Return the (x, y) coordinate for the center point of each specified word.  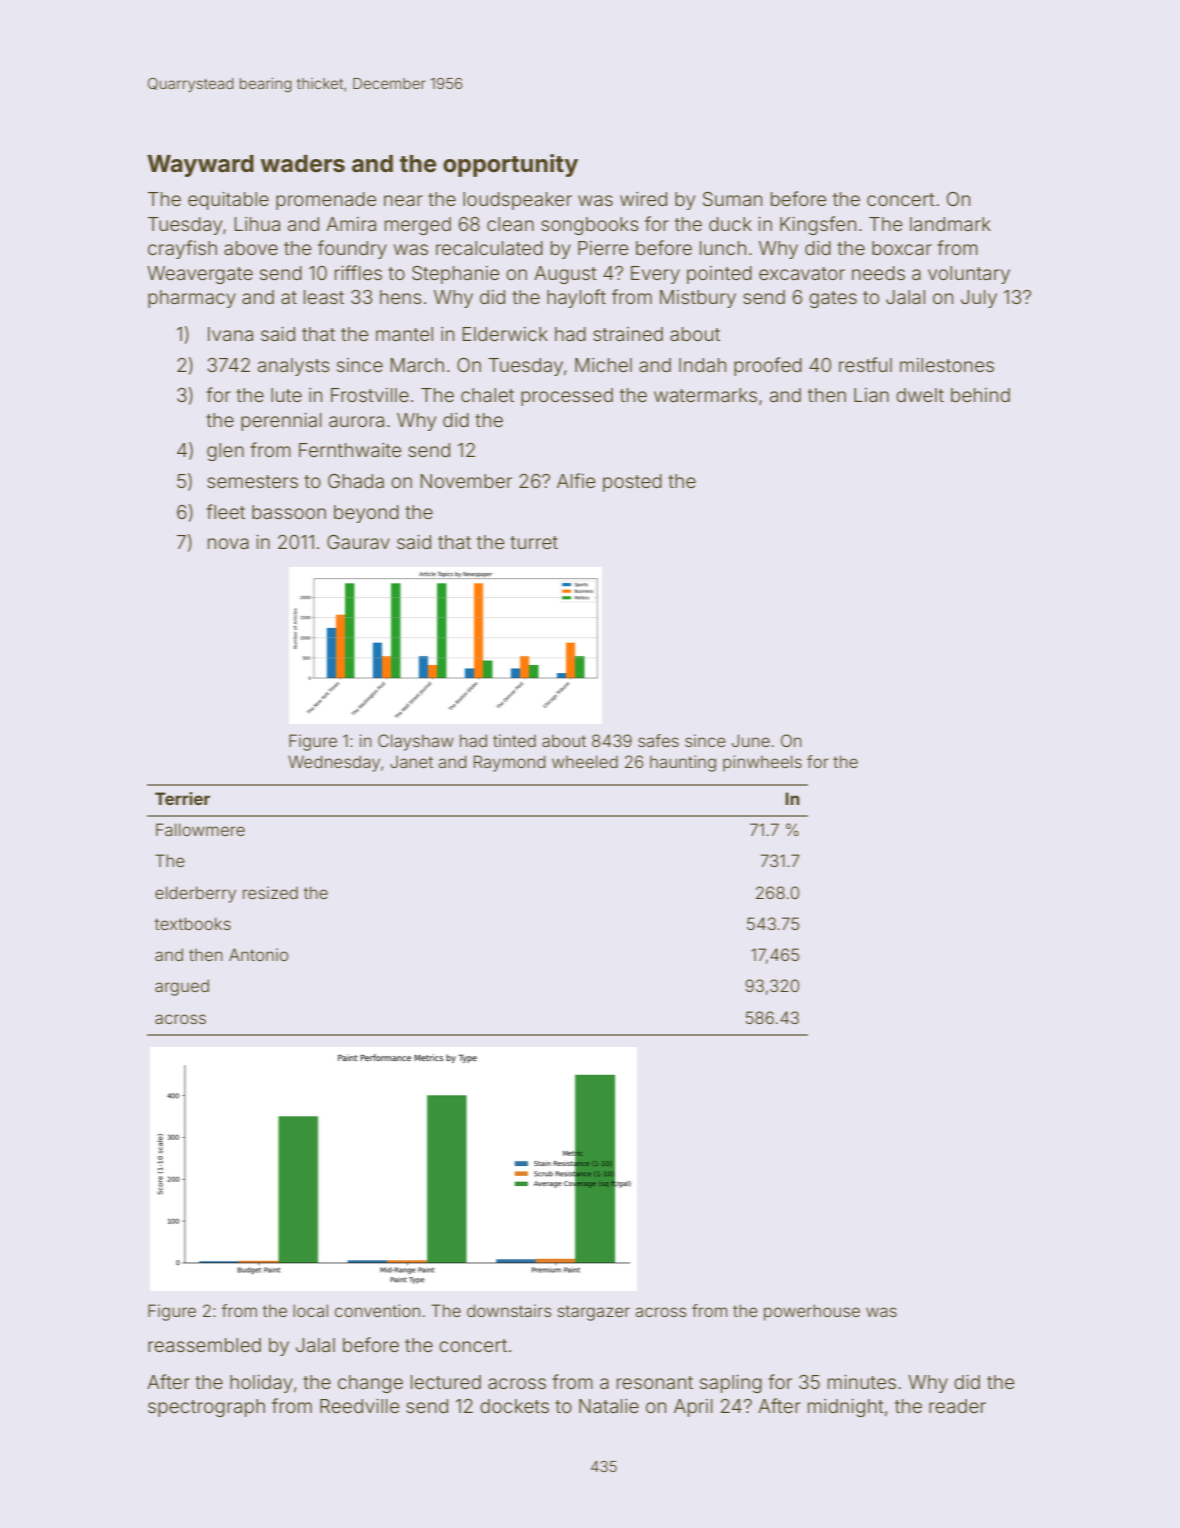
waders (303, 164)
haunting (683, 763)
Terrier (182, 798)
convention (377, 1310)
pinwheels (762, 763)
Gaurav (358, 542)
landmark (950, 224)
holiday (261, 1384)
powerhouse (812, 1312)
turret (534, 542)
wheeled (585, 761)
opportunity (510, 165)
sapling (731, 1384)
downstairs (509, 1310)
